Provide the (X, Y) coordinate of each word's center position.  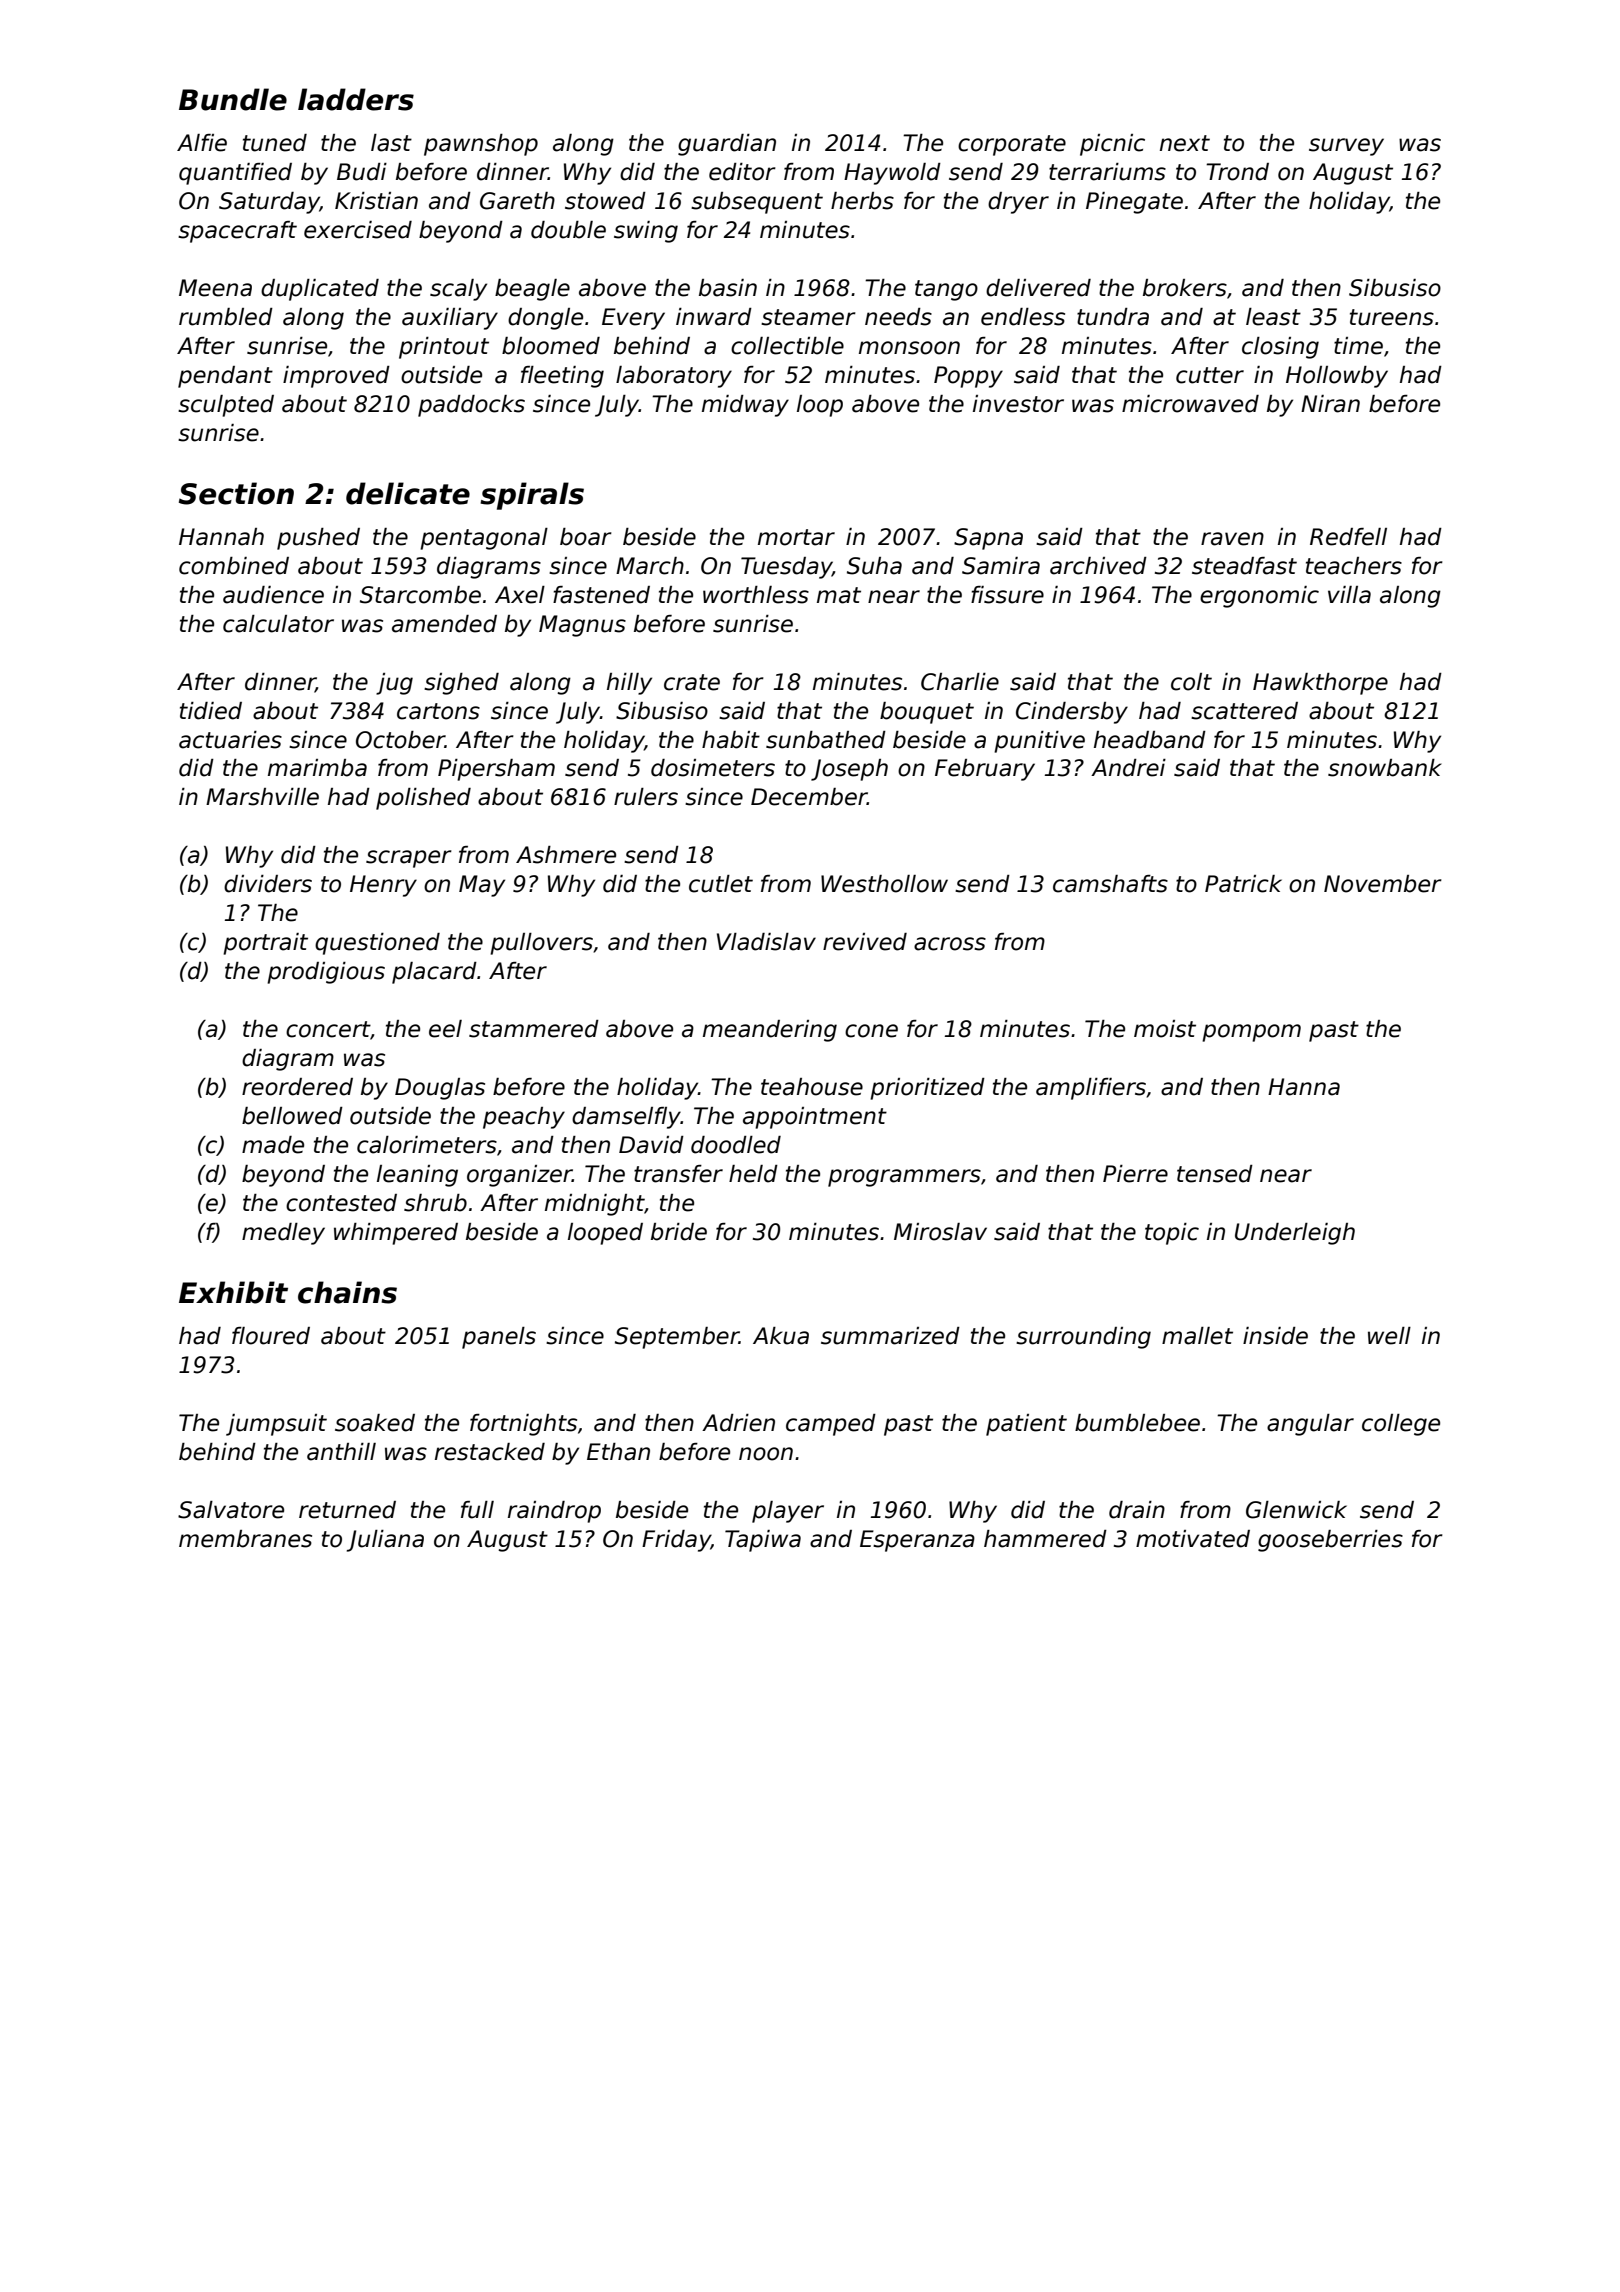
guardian (727, 145)
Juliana (385, 1541)
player (788, 1512)
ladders (356, 99)
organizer (519, 1176)
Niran (1330, 404)
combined (234, 566)
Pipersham (496, 770)
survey (1346, 147)
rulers (646, 797)
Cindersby (1072, 713)
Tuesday (786, 568)
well (1389, 1336)
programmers (904, 1178)
